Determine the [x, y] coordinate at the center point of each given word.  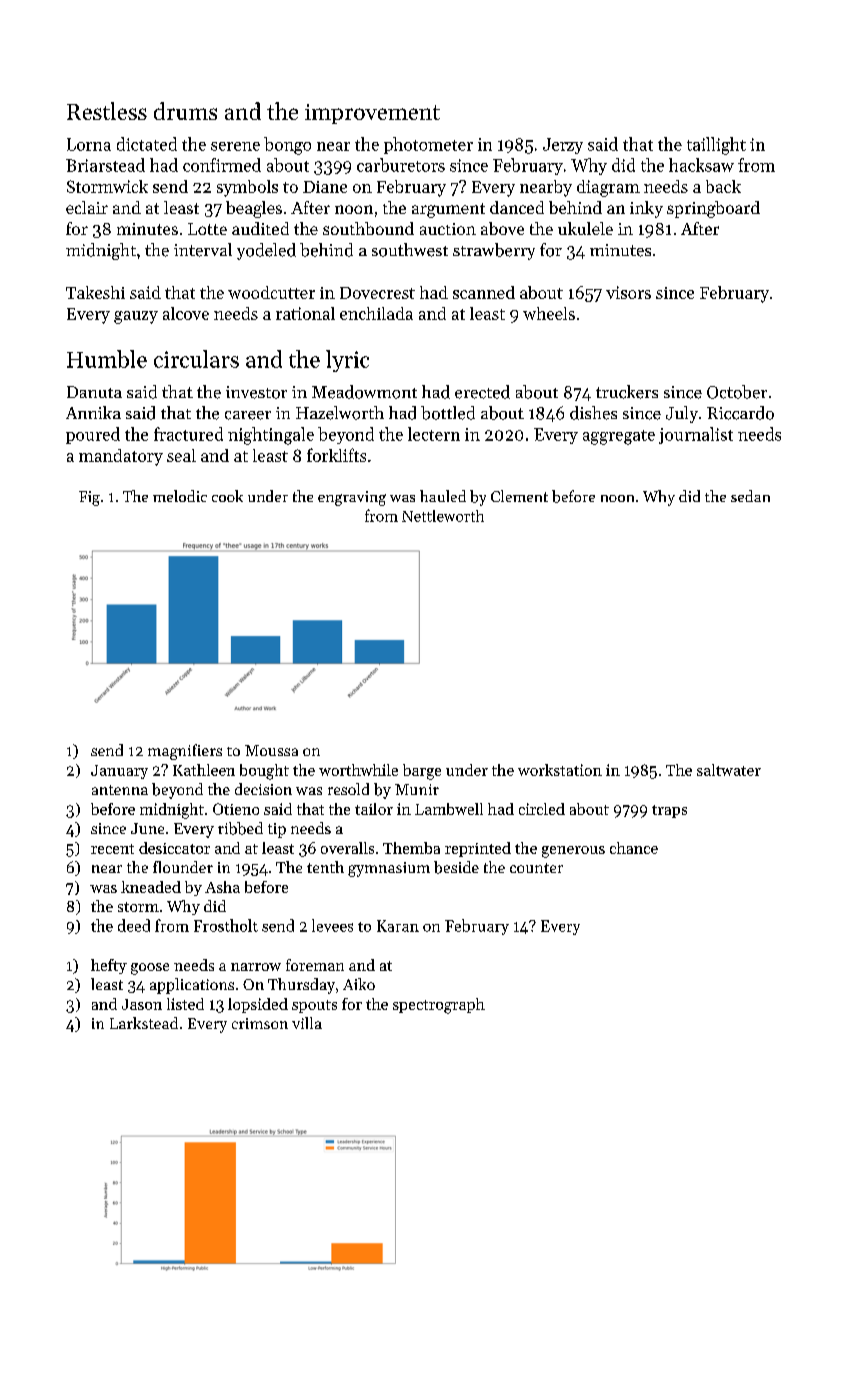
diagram [608, 188]
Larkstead [144, 1023]
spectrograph [439, 1006]
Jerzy [563, 146]
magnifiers [185, 752]
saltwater [729, 770]
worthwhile [358, 770]
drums [185, 111]
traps [669, 811]
